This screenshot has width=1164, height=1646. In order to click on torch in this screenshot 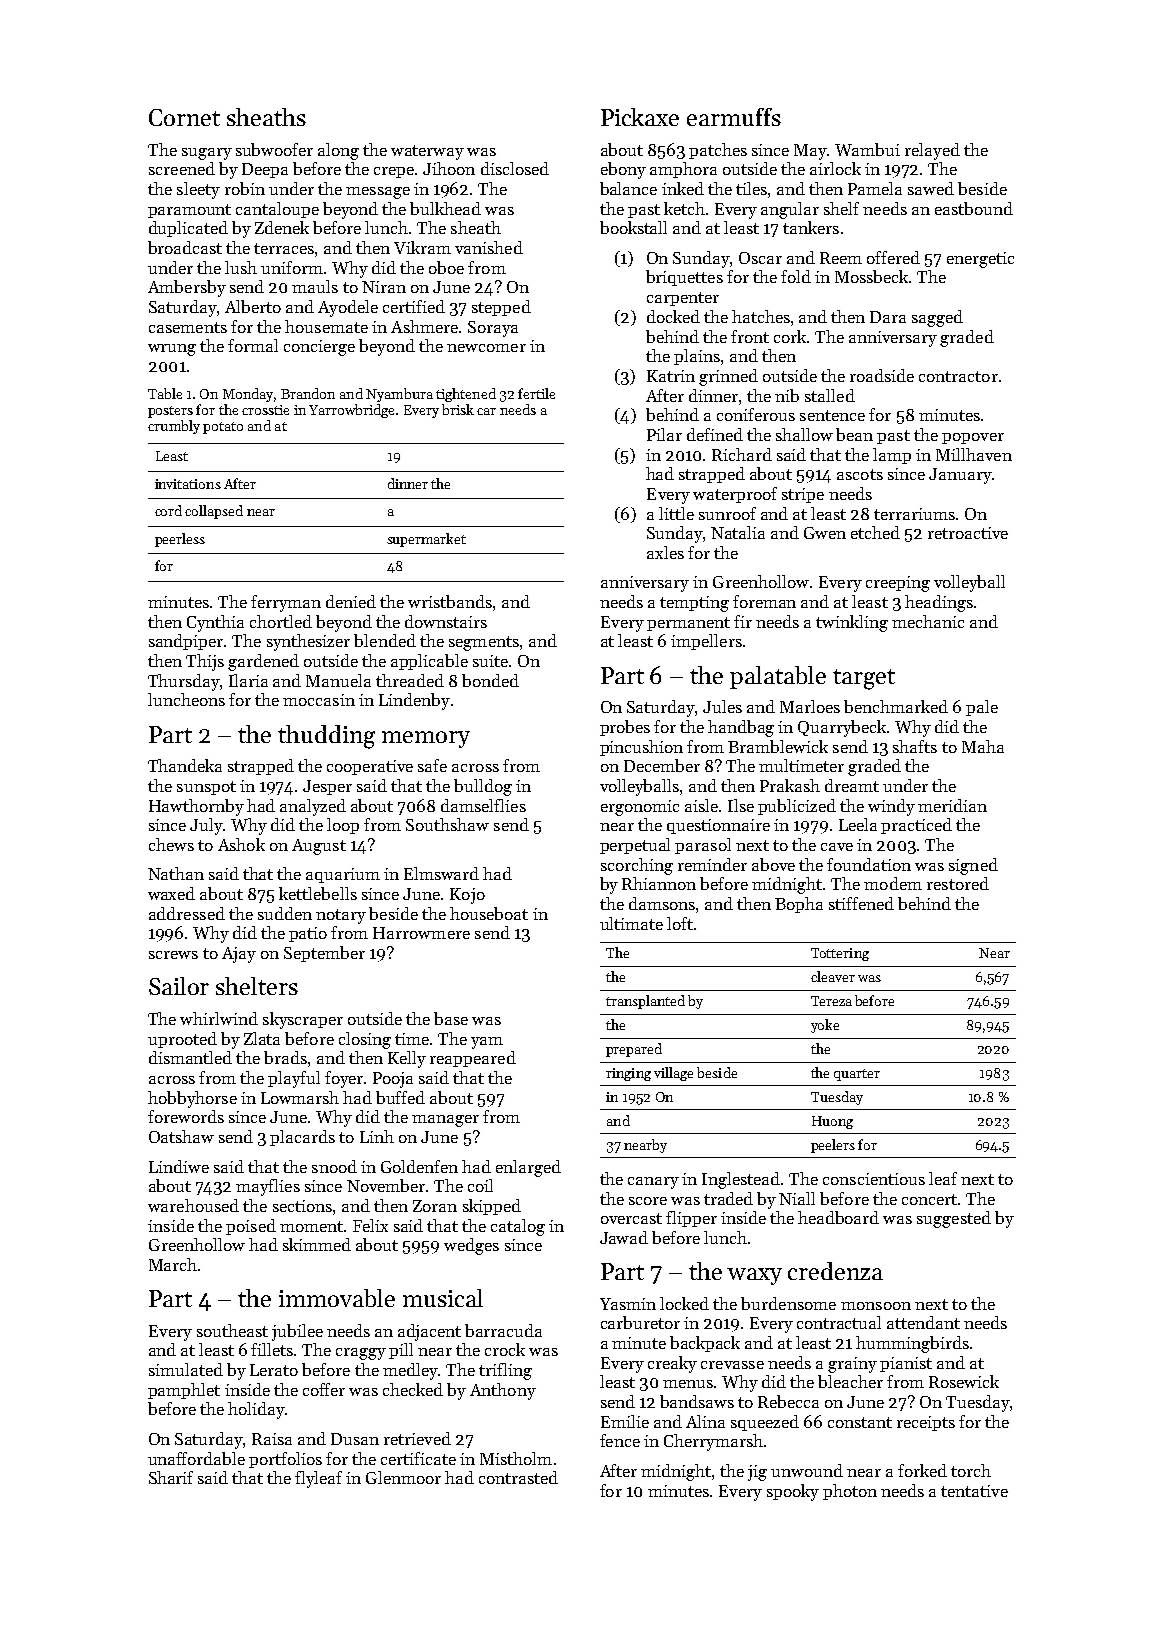, I will do `click(971, 1470)`.
